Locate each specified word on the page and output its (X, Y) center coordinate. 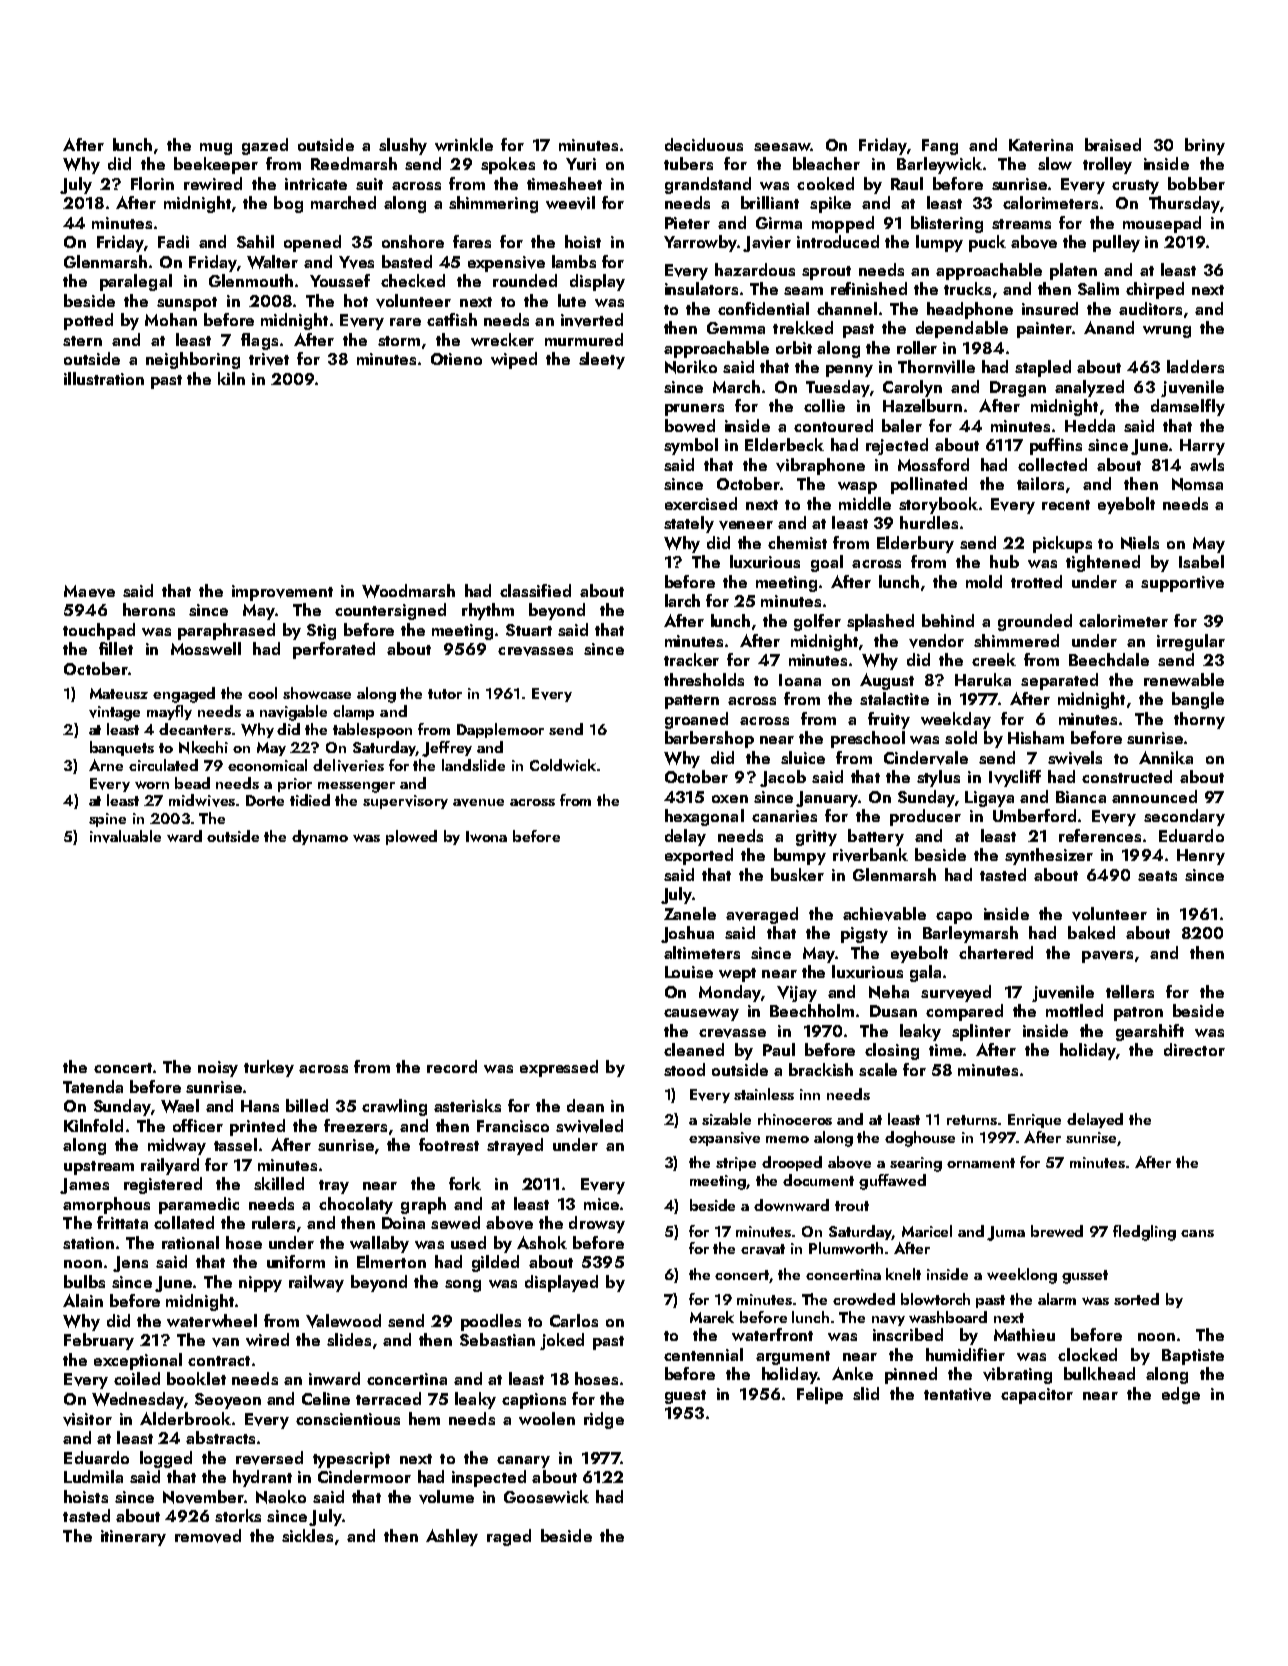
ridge (604, 1420)
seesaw (782, 147)
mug (216, 149)
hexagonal (704, 817)
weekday (956, 720)
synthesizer (1049, 856)
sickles (307, 1535)
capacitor (1037, 1396)
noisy (218, 1069)
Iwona (486, 836)
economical (267, 765)
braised (1113, 144)
